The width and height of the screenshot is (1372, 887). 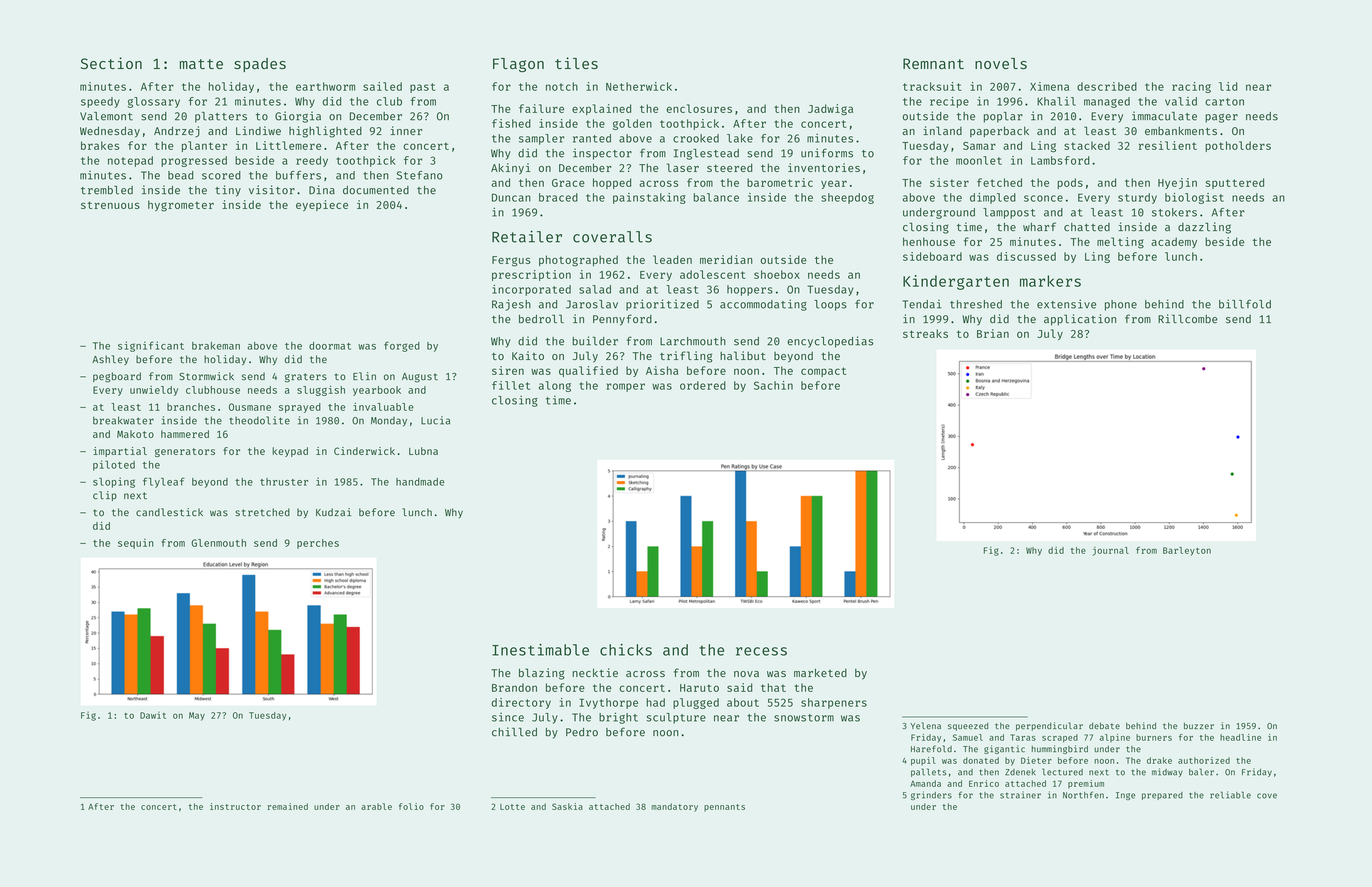 What do you see at coordinates (221, 117) in the screenshot?
I see `platters` at bounding box center [221, 117].
